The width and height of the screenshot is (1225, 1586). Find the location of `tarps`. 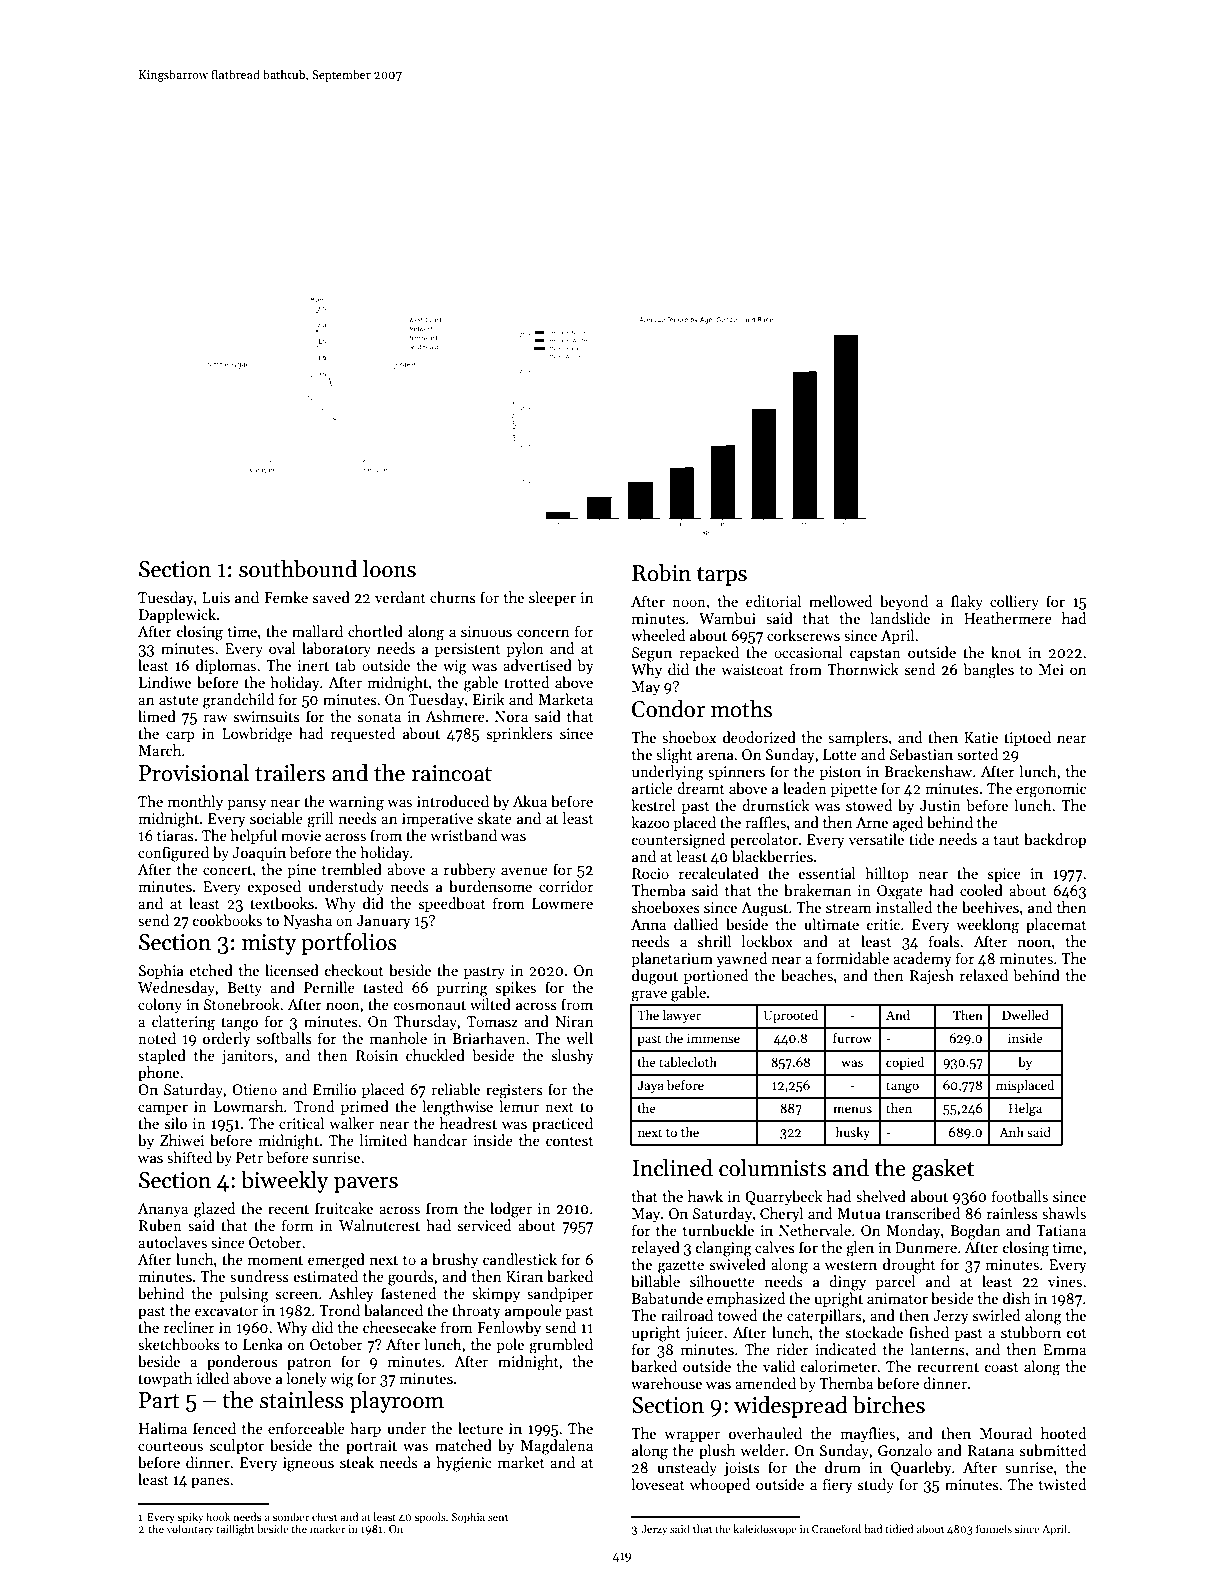

tarps is located at coordinates (722, 576).
